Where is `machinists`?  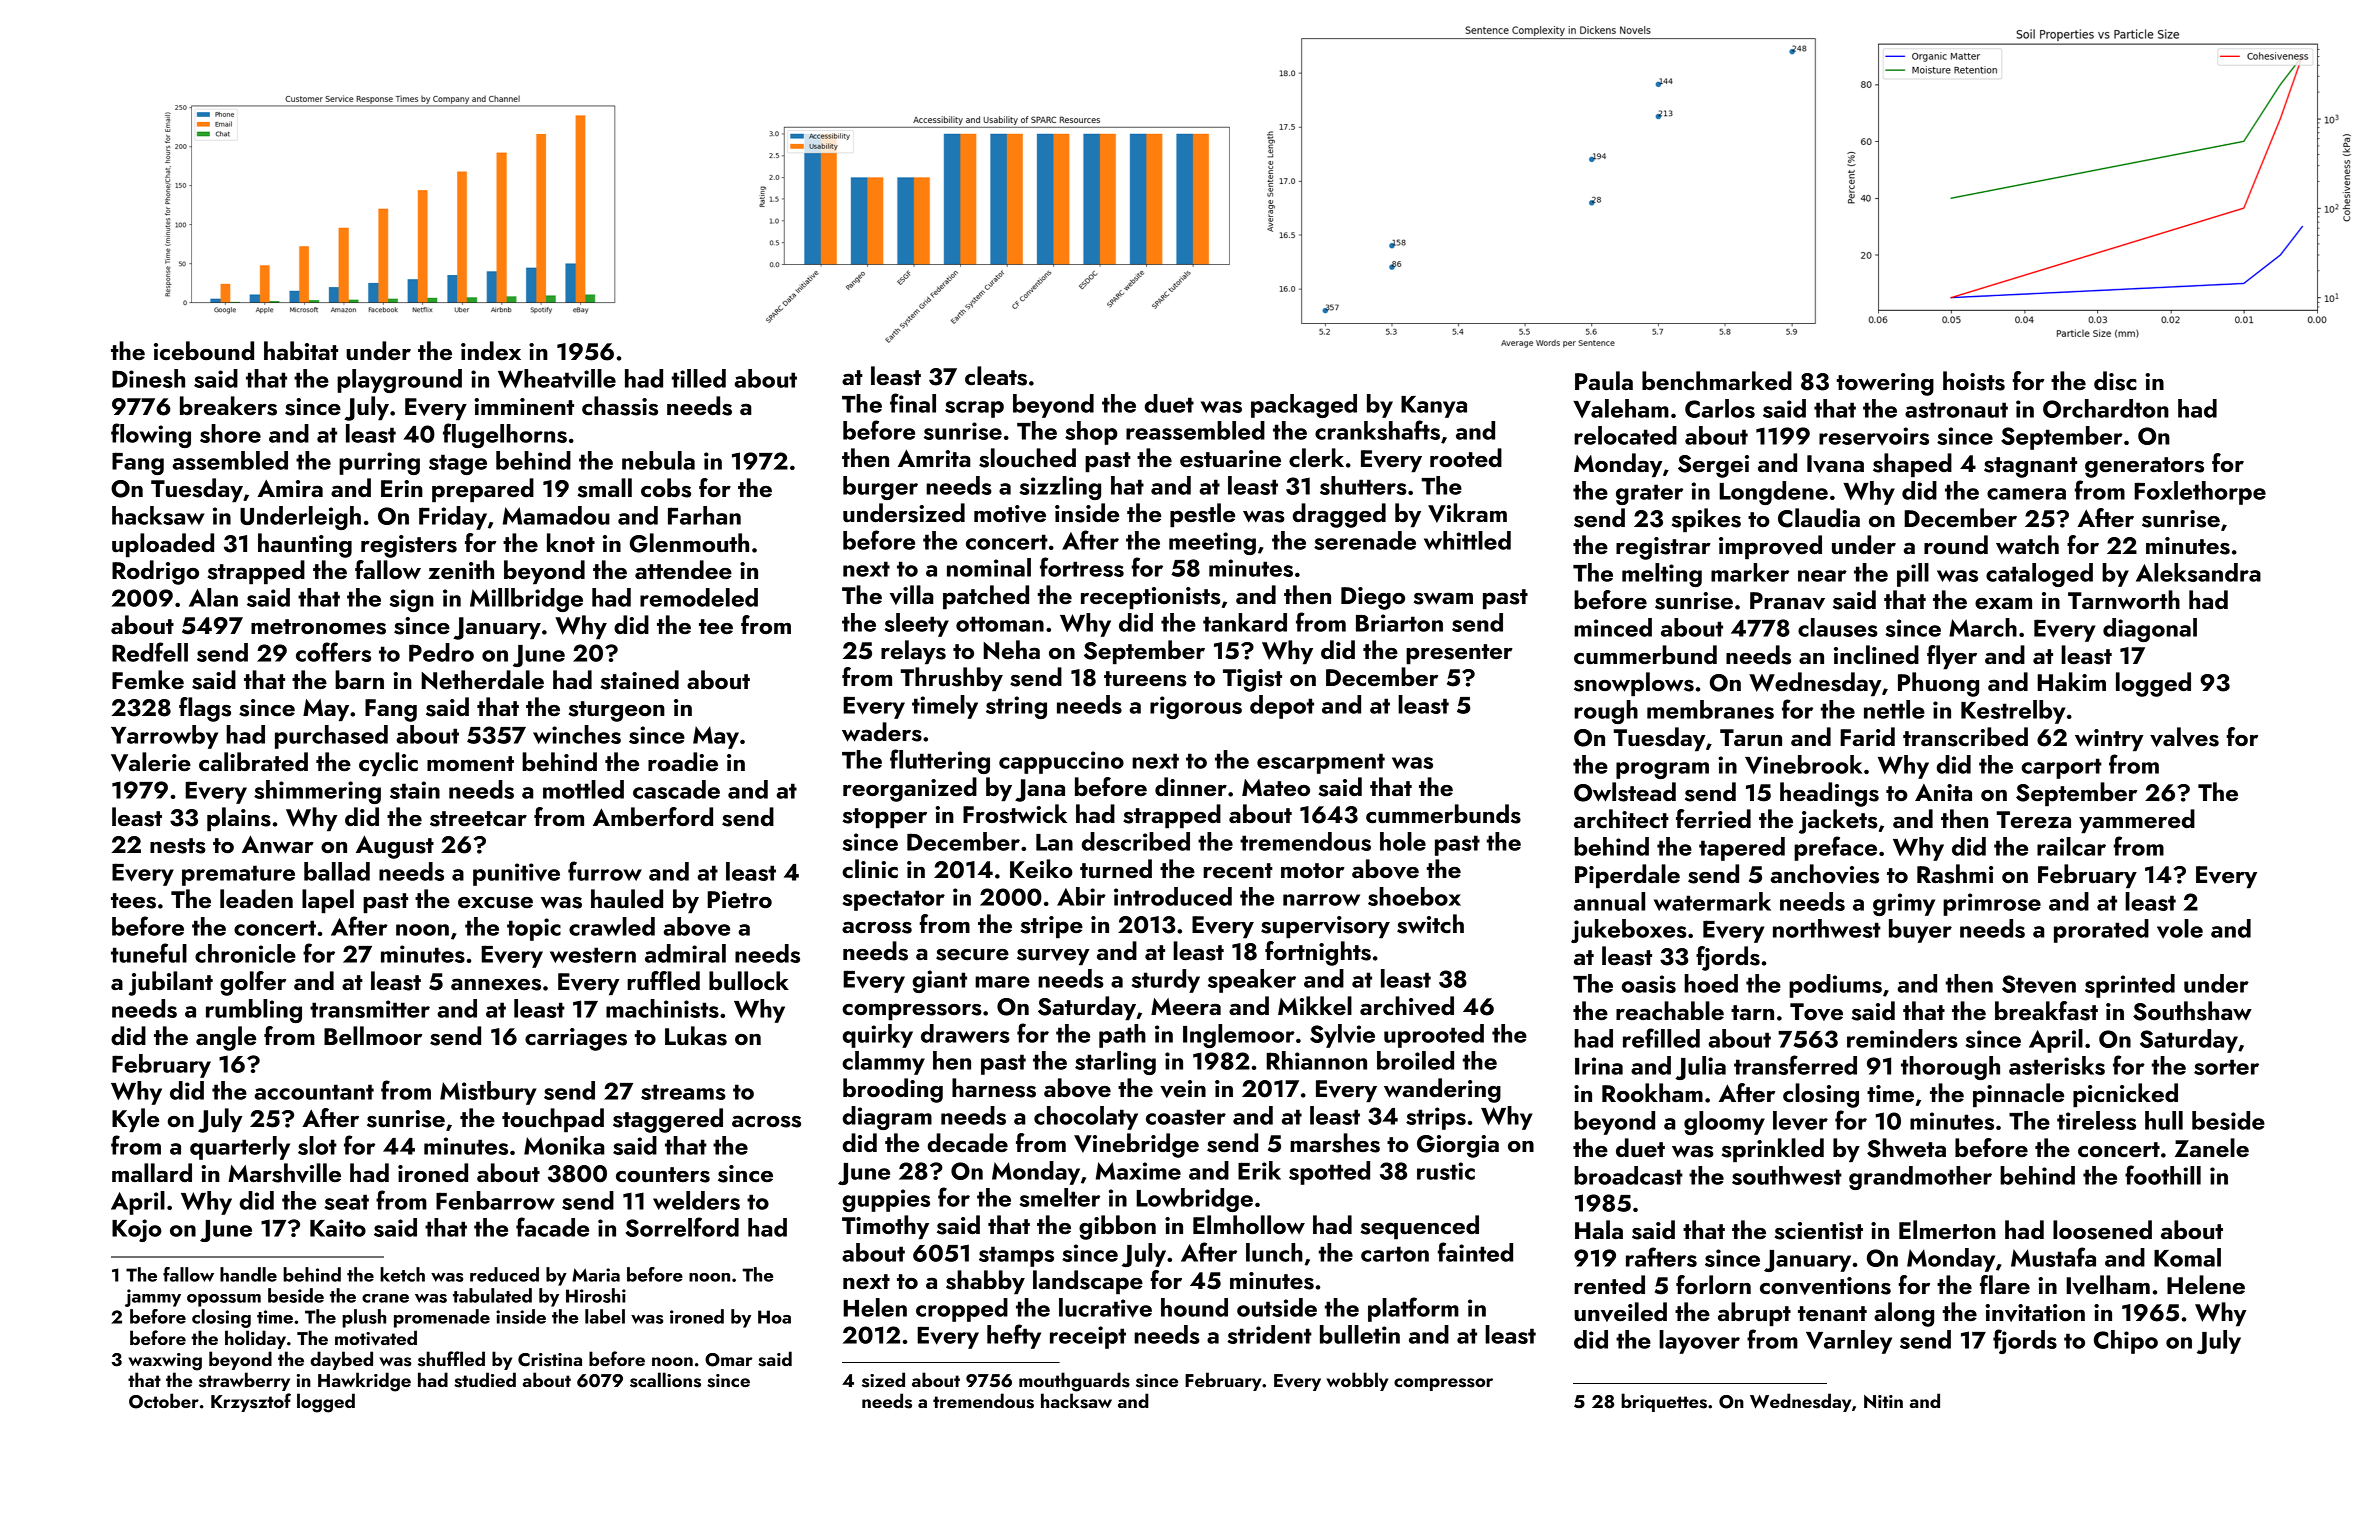 machinists is located at coordinates (662, 1008).
